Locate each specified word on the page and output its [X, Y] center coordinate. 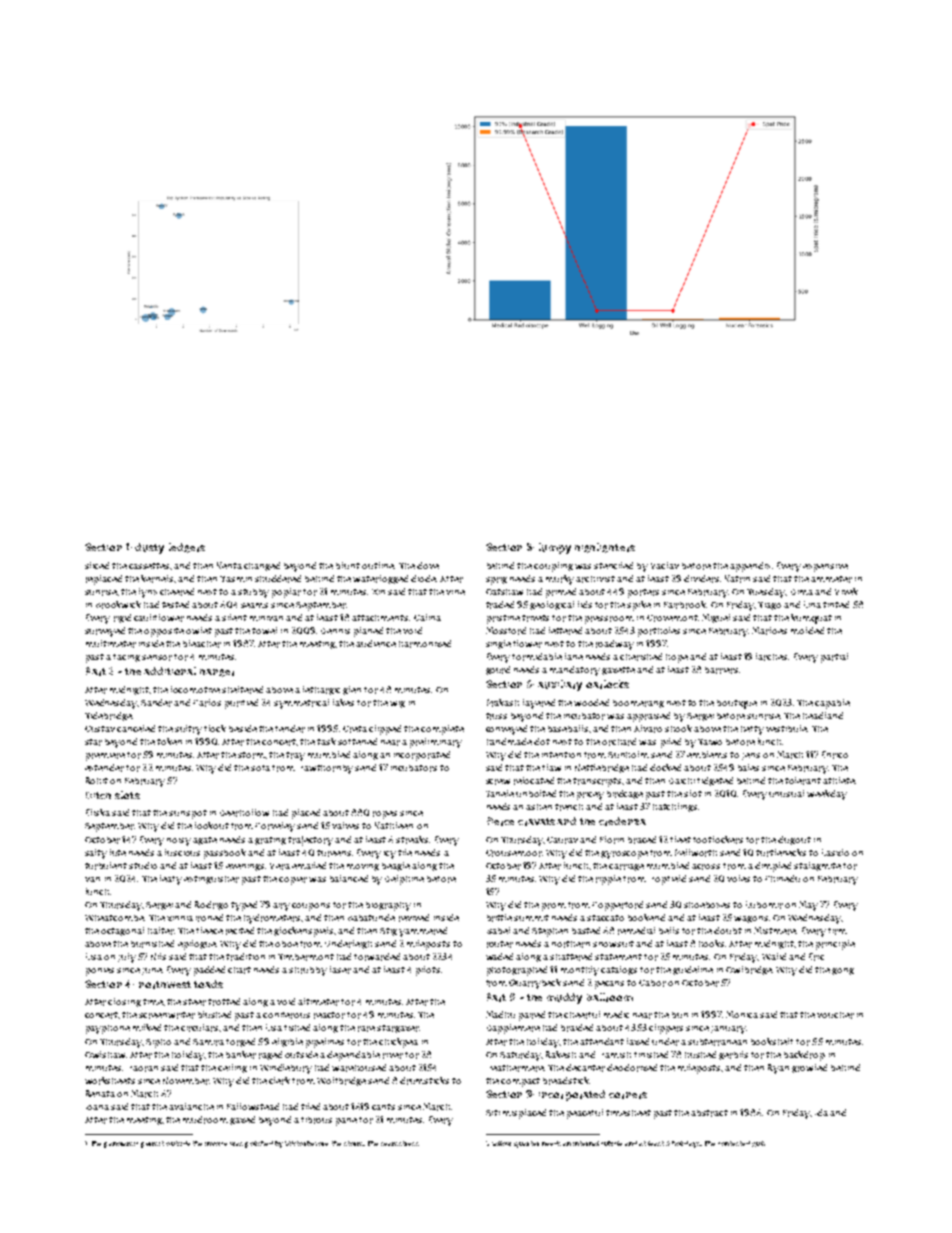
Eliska [98, 812]
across [706, 867]
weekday [827, 795]
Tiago [769, 606]
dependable [353, 1056]
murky [560, 580]
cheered [177, 592]
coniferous [286, 1015]
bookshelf [772, 1041]
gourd [498, 670]
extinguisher [211, 880]
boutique [737, 704]
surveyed [105, 632]
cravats [536, 822]
